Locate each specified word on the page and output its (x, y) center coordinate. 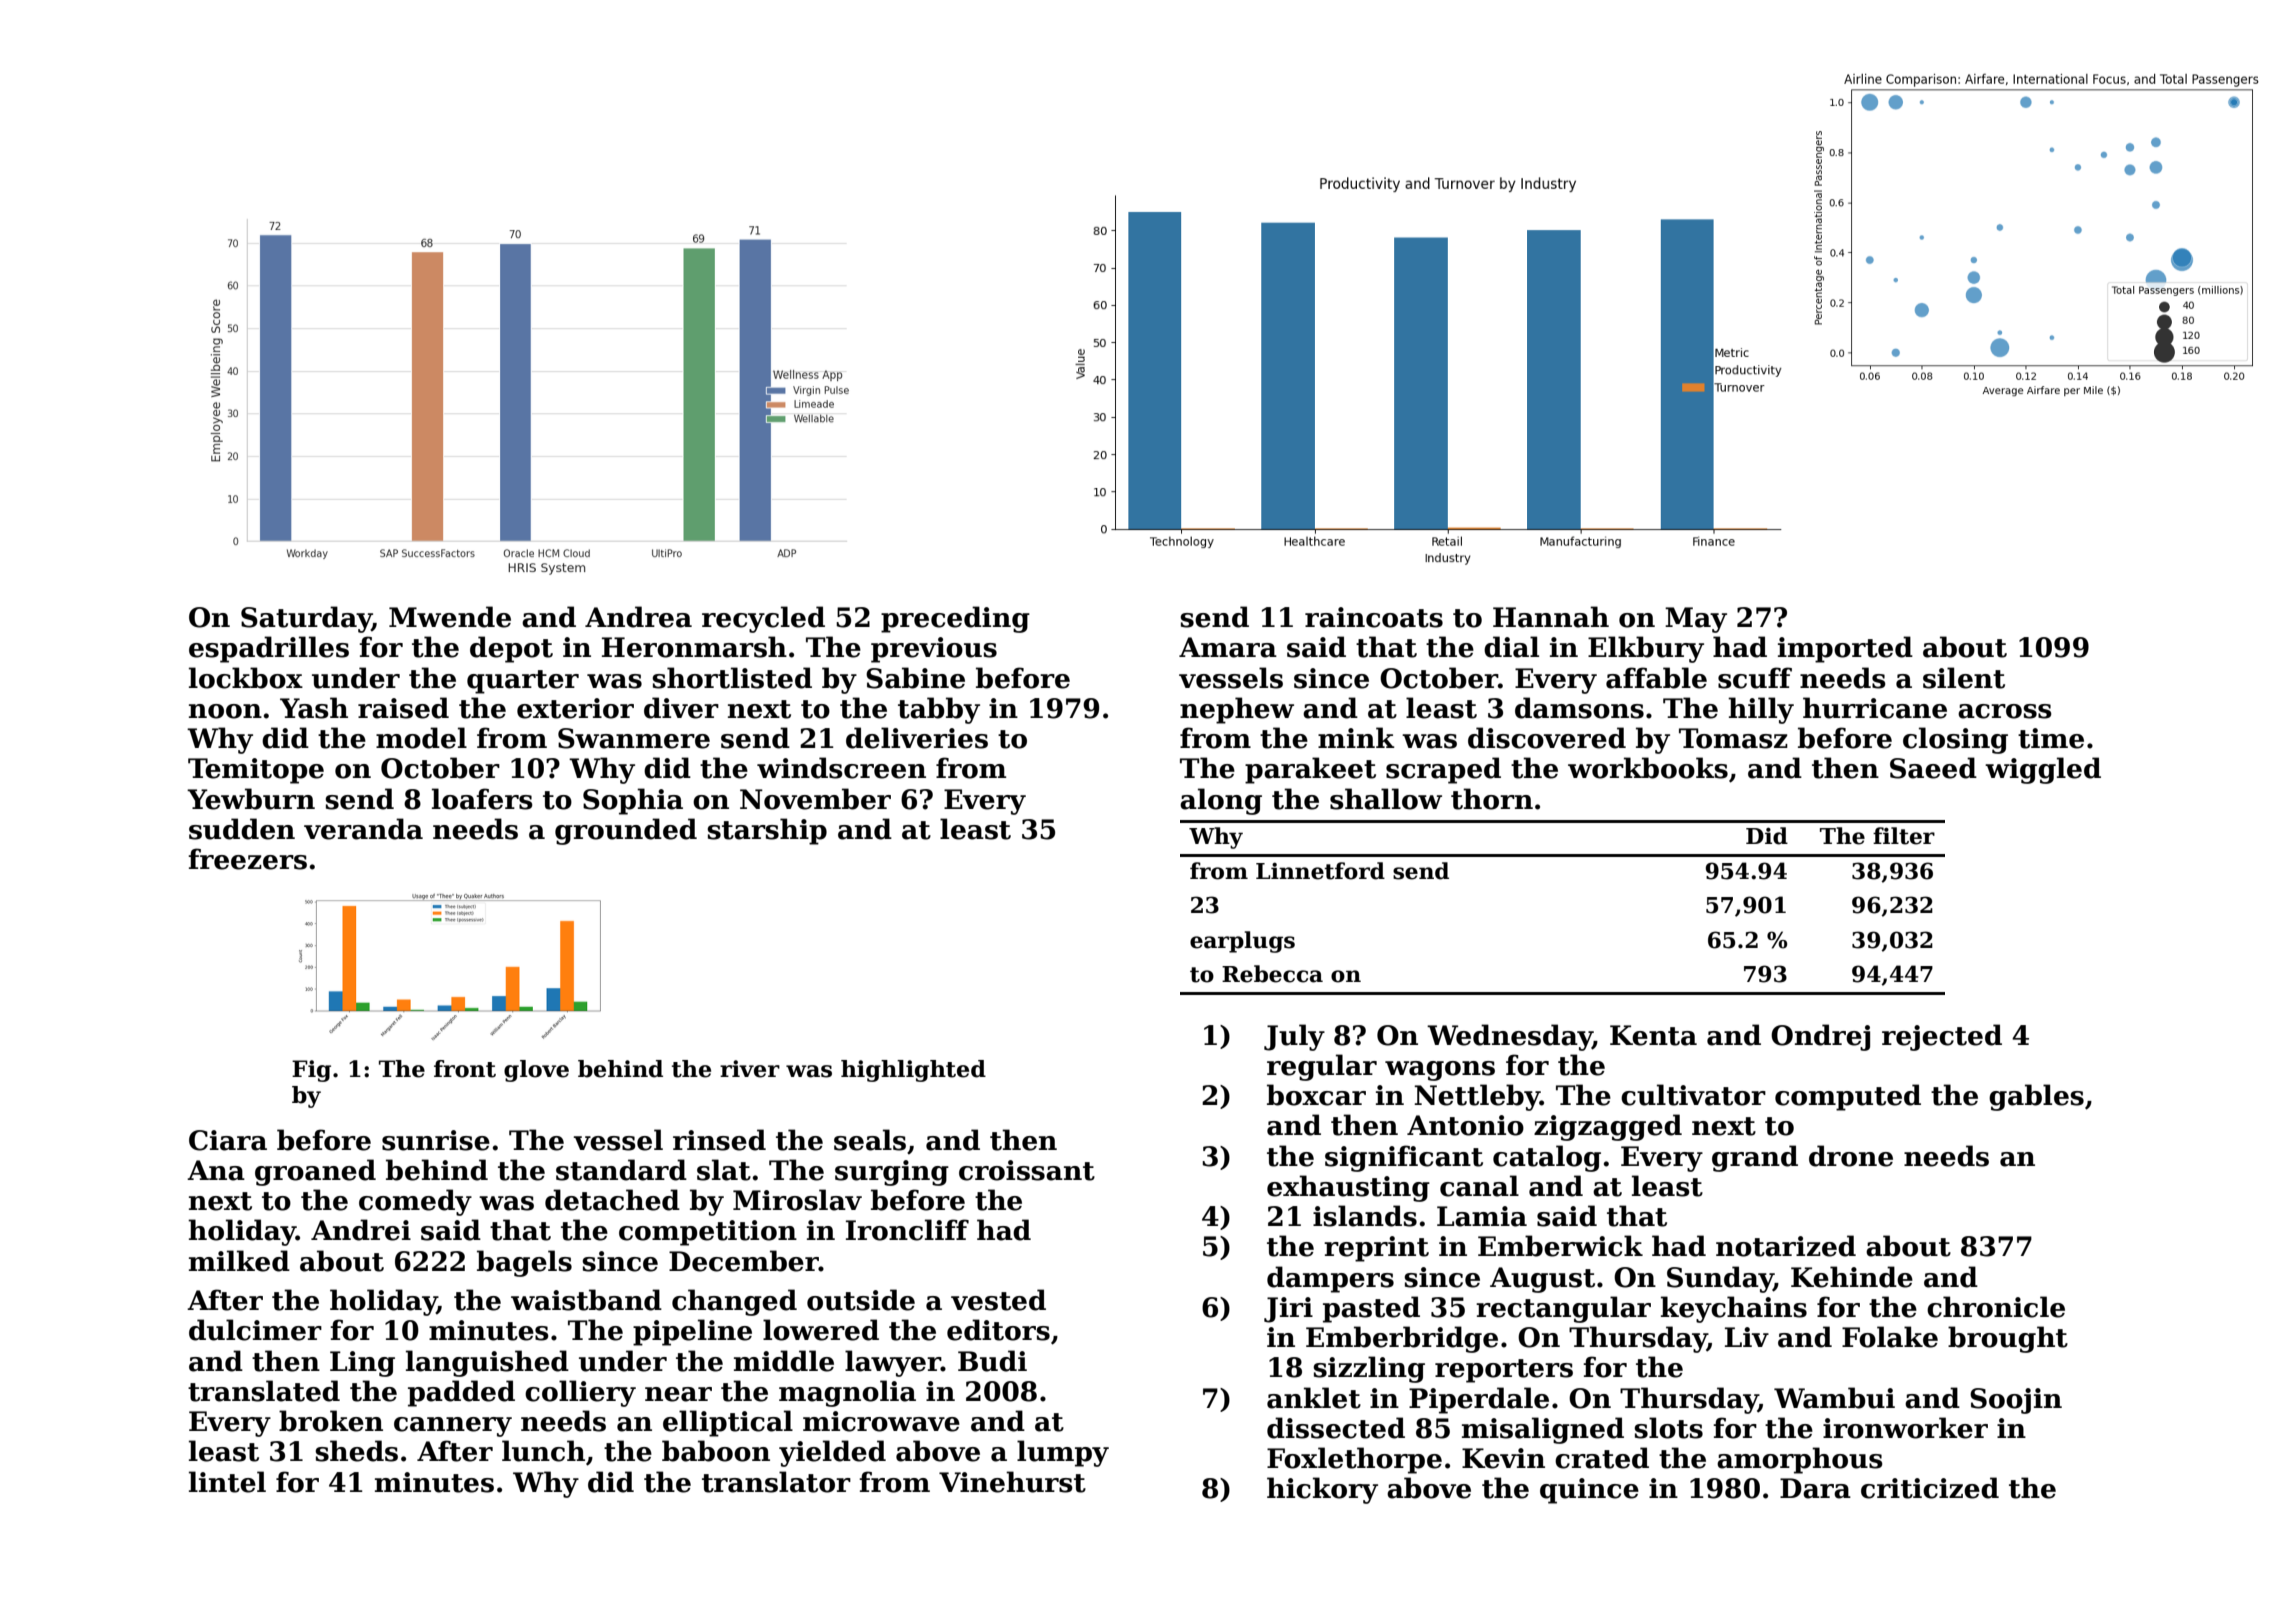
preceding (955, 619)
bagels (524, 1263)
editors (998, 1330)
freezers (247, 859)
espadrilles (269, 649)
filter (1904, 836)
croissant (1027, 1170)
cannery (453, 1427)
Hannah (1551, 617)
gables (2036, 1097)
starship (767, 831)
